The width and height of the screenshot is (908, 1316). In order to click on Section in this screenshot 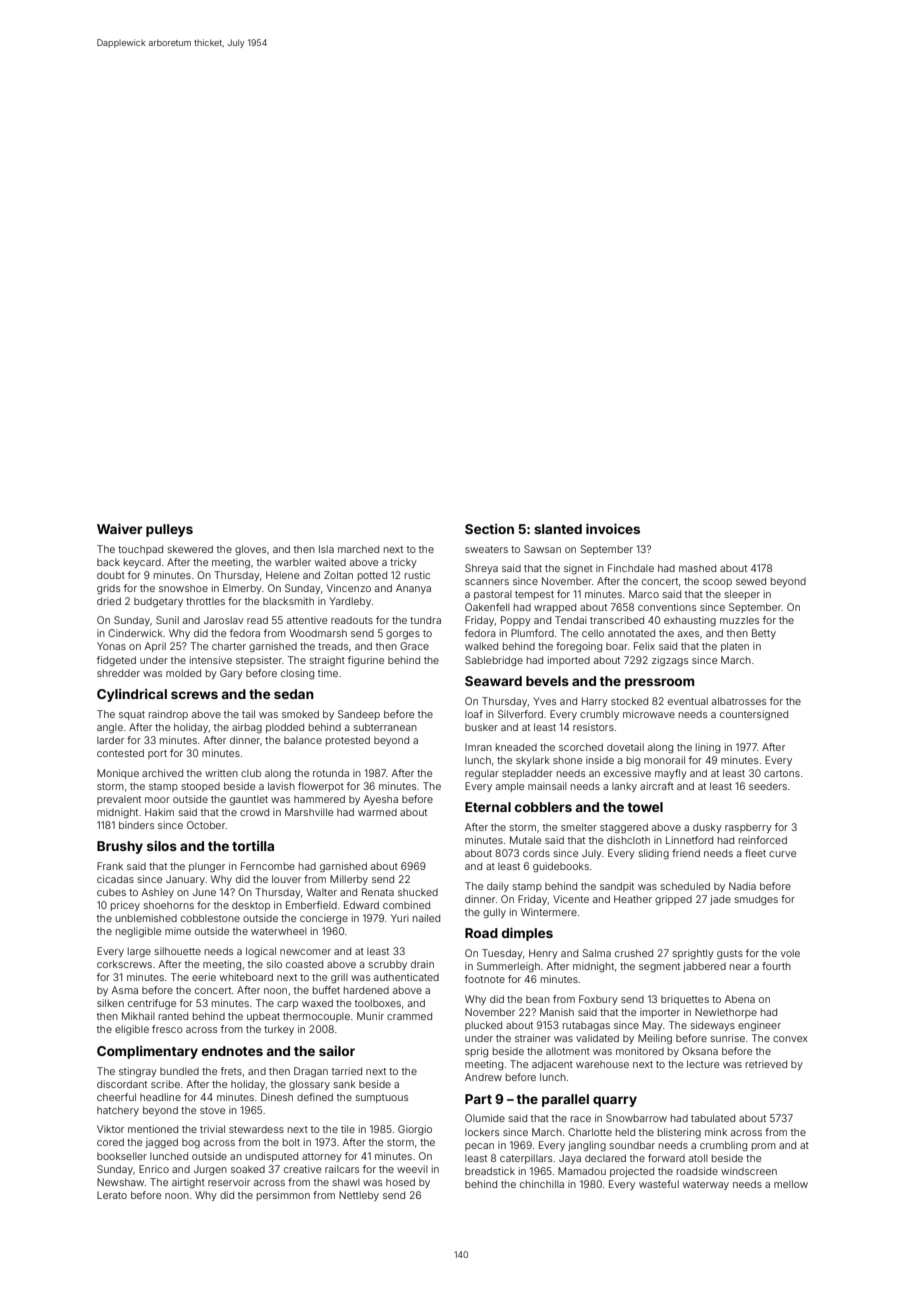, I will do `click(489, 529)`.
